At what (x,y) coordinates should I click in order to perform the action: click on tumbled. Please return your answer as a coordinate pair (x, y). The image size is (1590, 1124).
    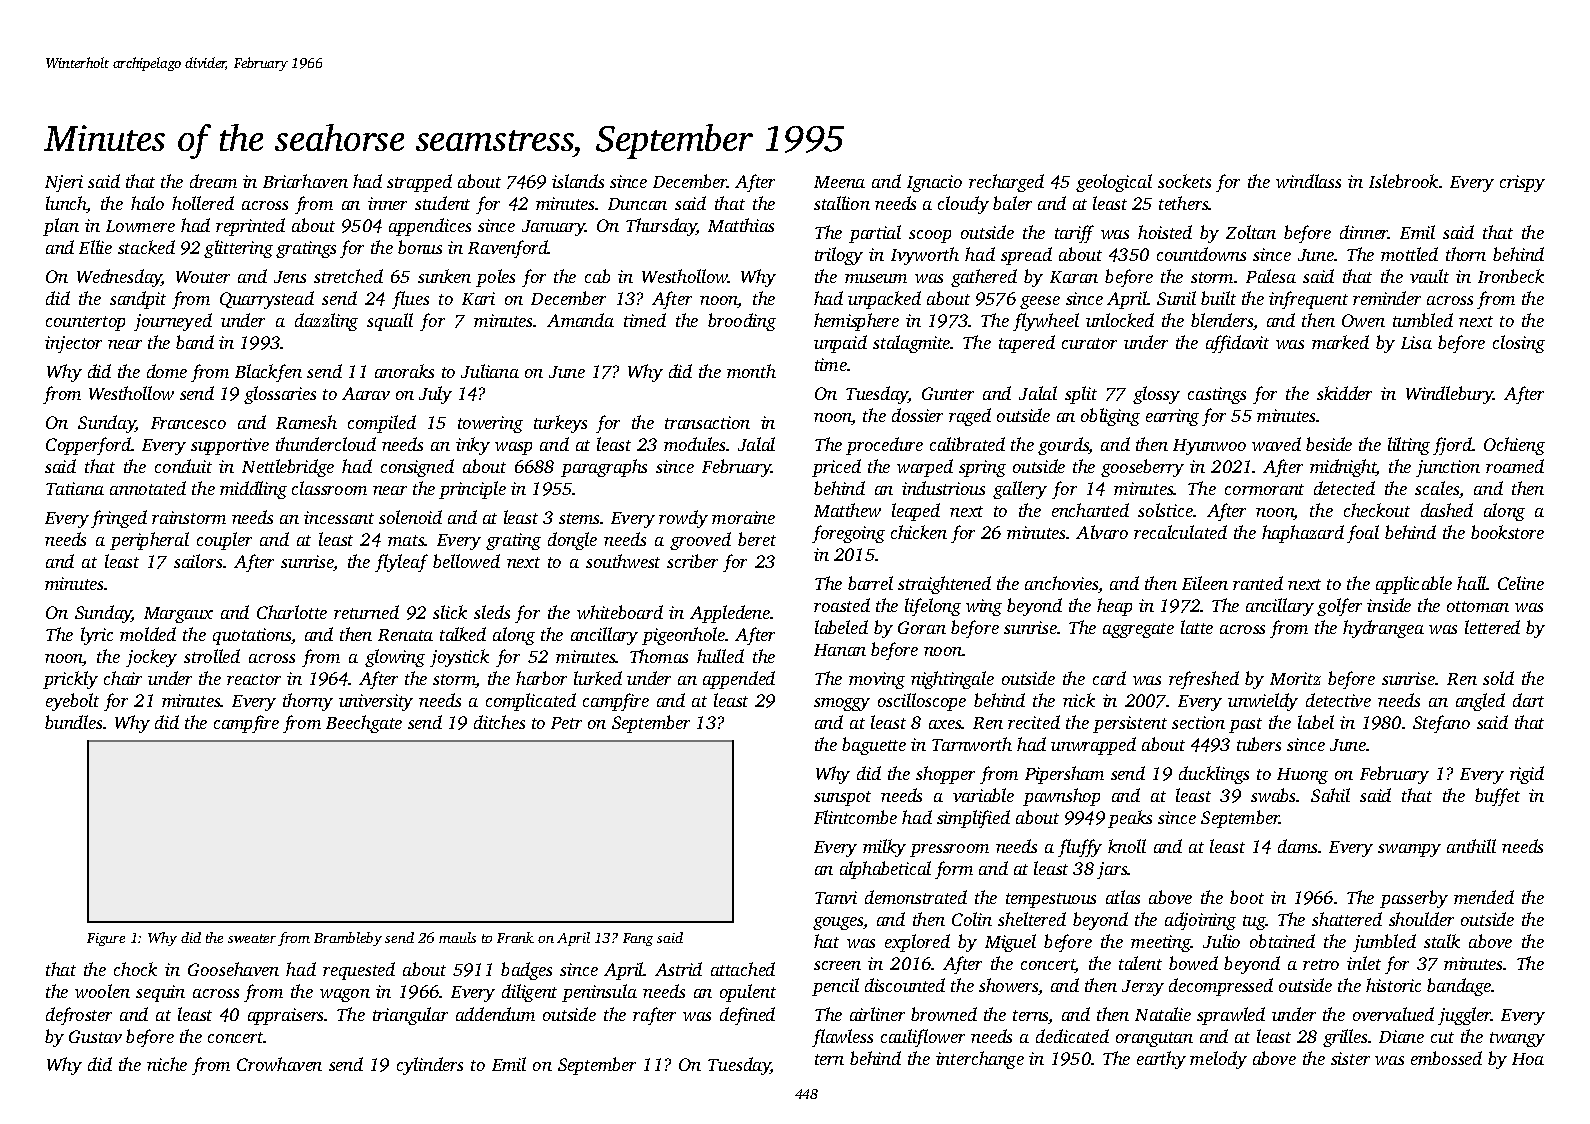
    Looking at the image, I should click on (1423, 320).
